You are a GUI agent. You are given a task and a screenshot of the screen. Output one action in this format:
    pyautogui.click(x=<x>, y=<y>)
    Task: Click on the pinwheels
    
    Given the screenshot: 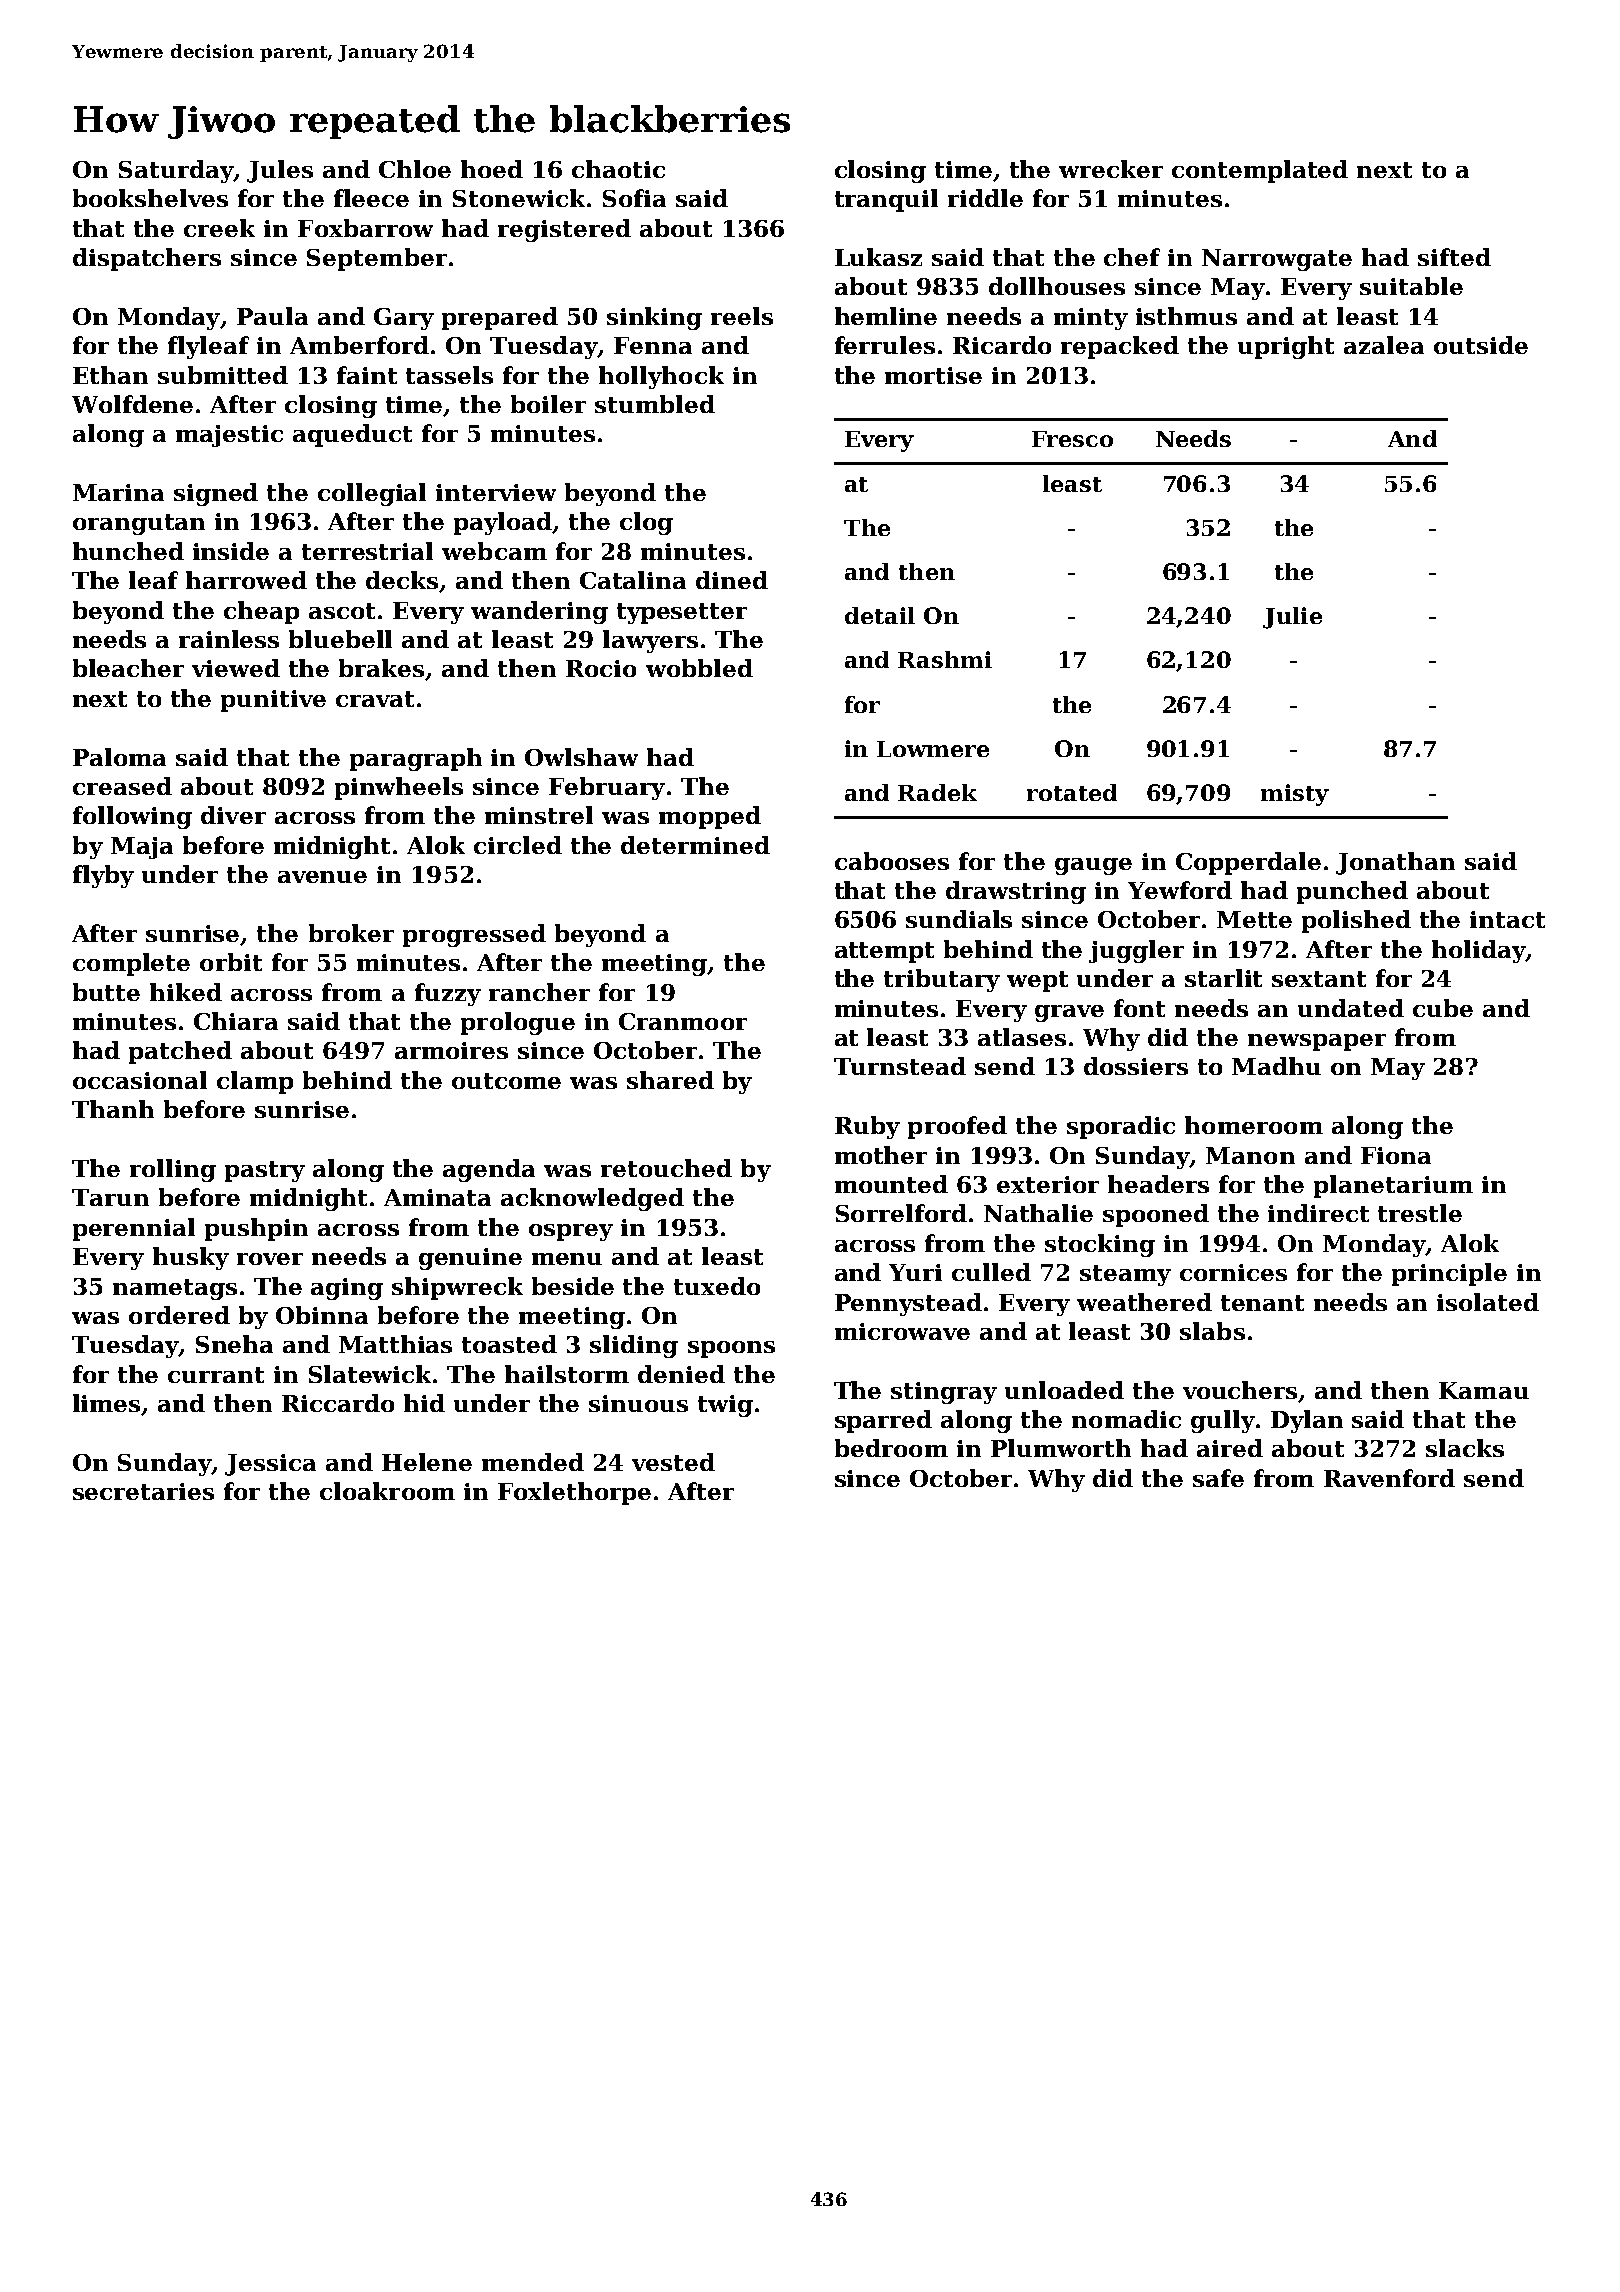 What is the action you would take?
    pyautogui.click(x=399, y=788)
